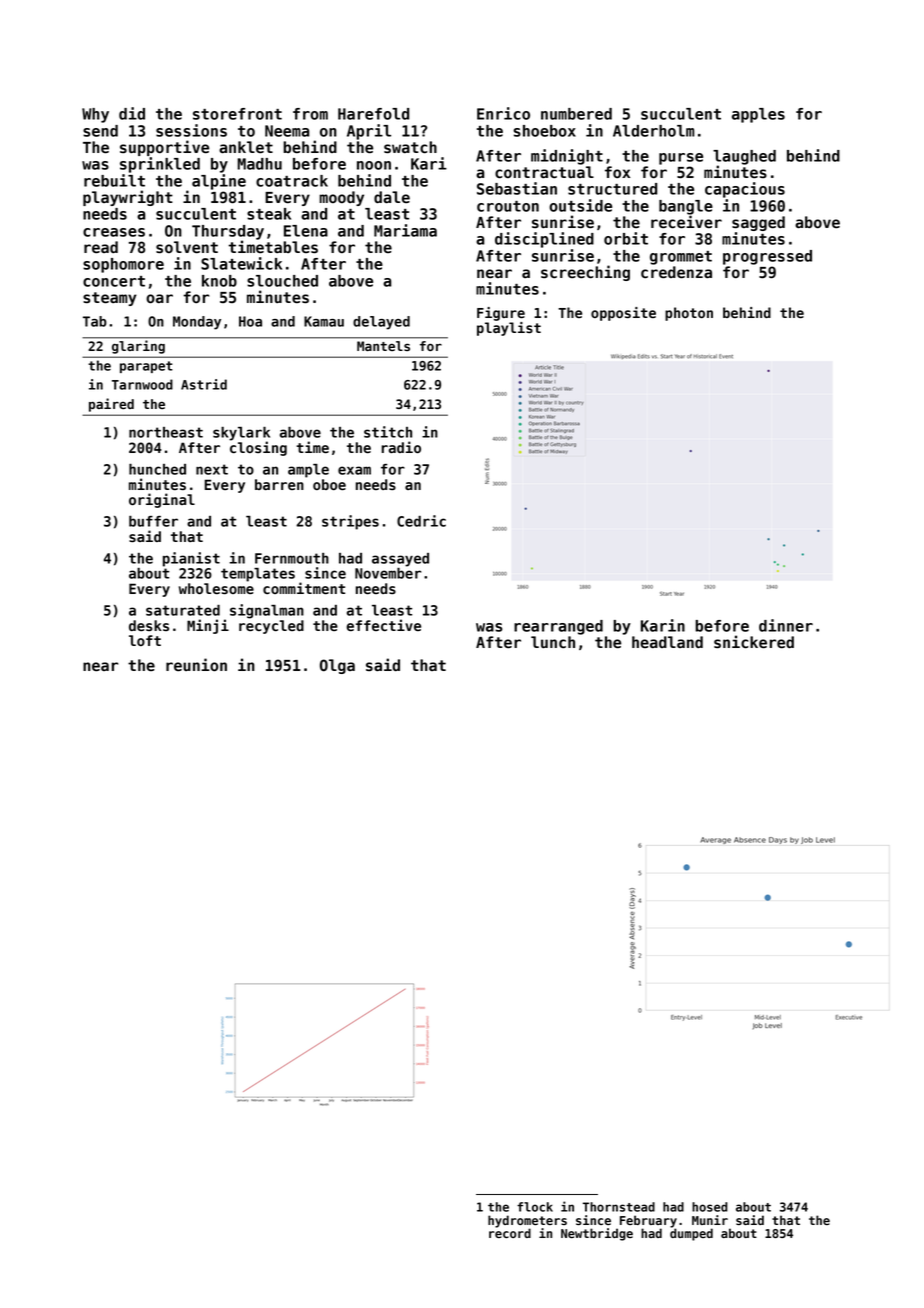 The width and height of the screenshot is (924, 1308). Describe the element at coordinates (212, 469) in the screenshot. I see `next` at that location.
